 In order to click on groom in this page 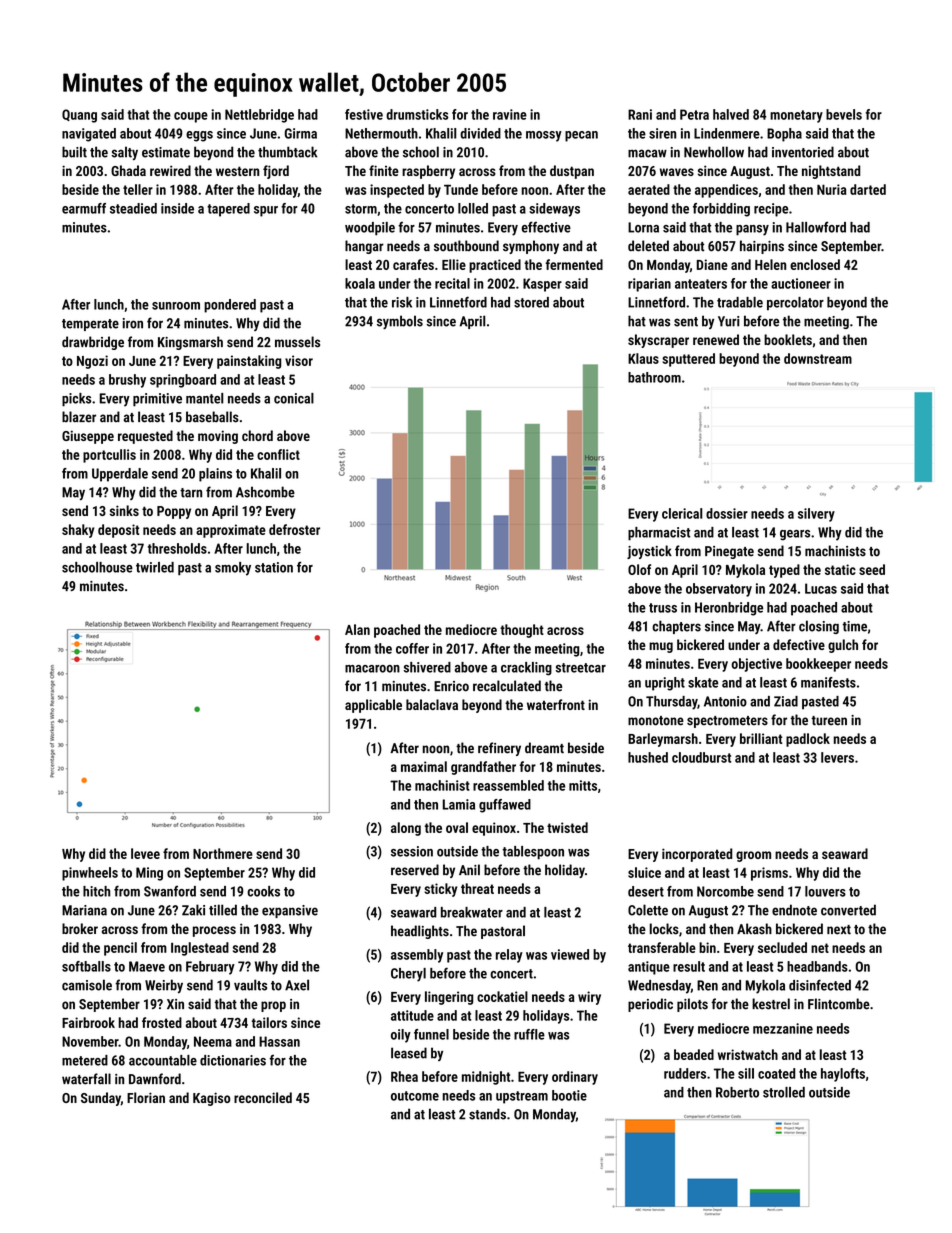, I will do `click(753, 856)`.
